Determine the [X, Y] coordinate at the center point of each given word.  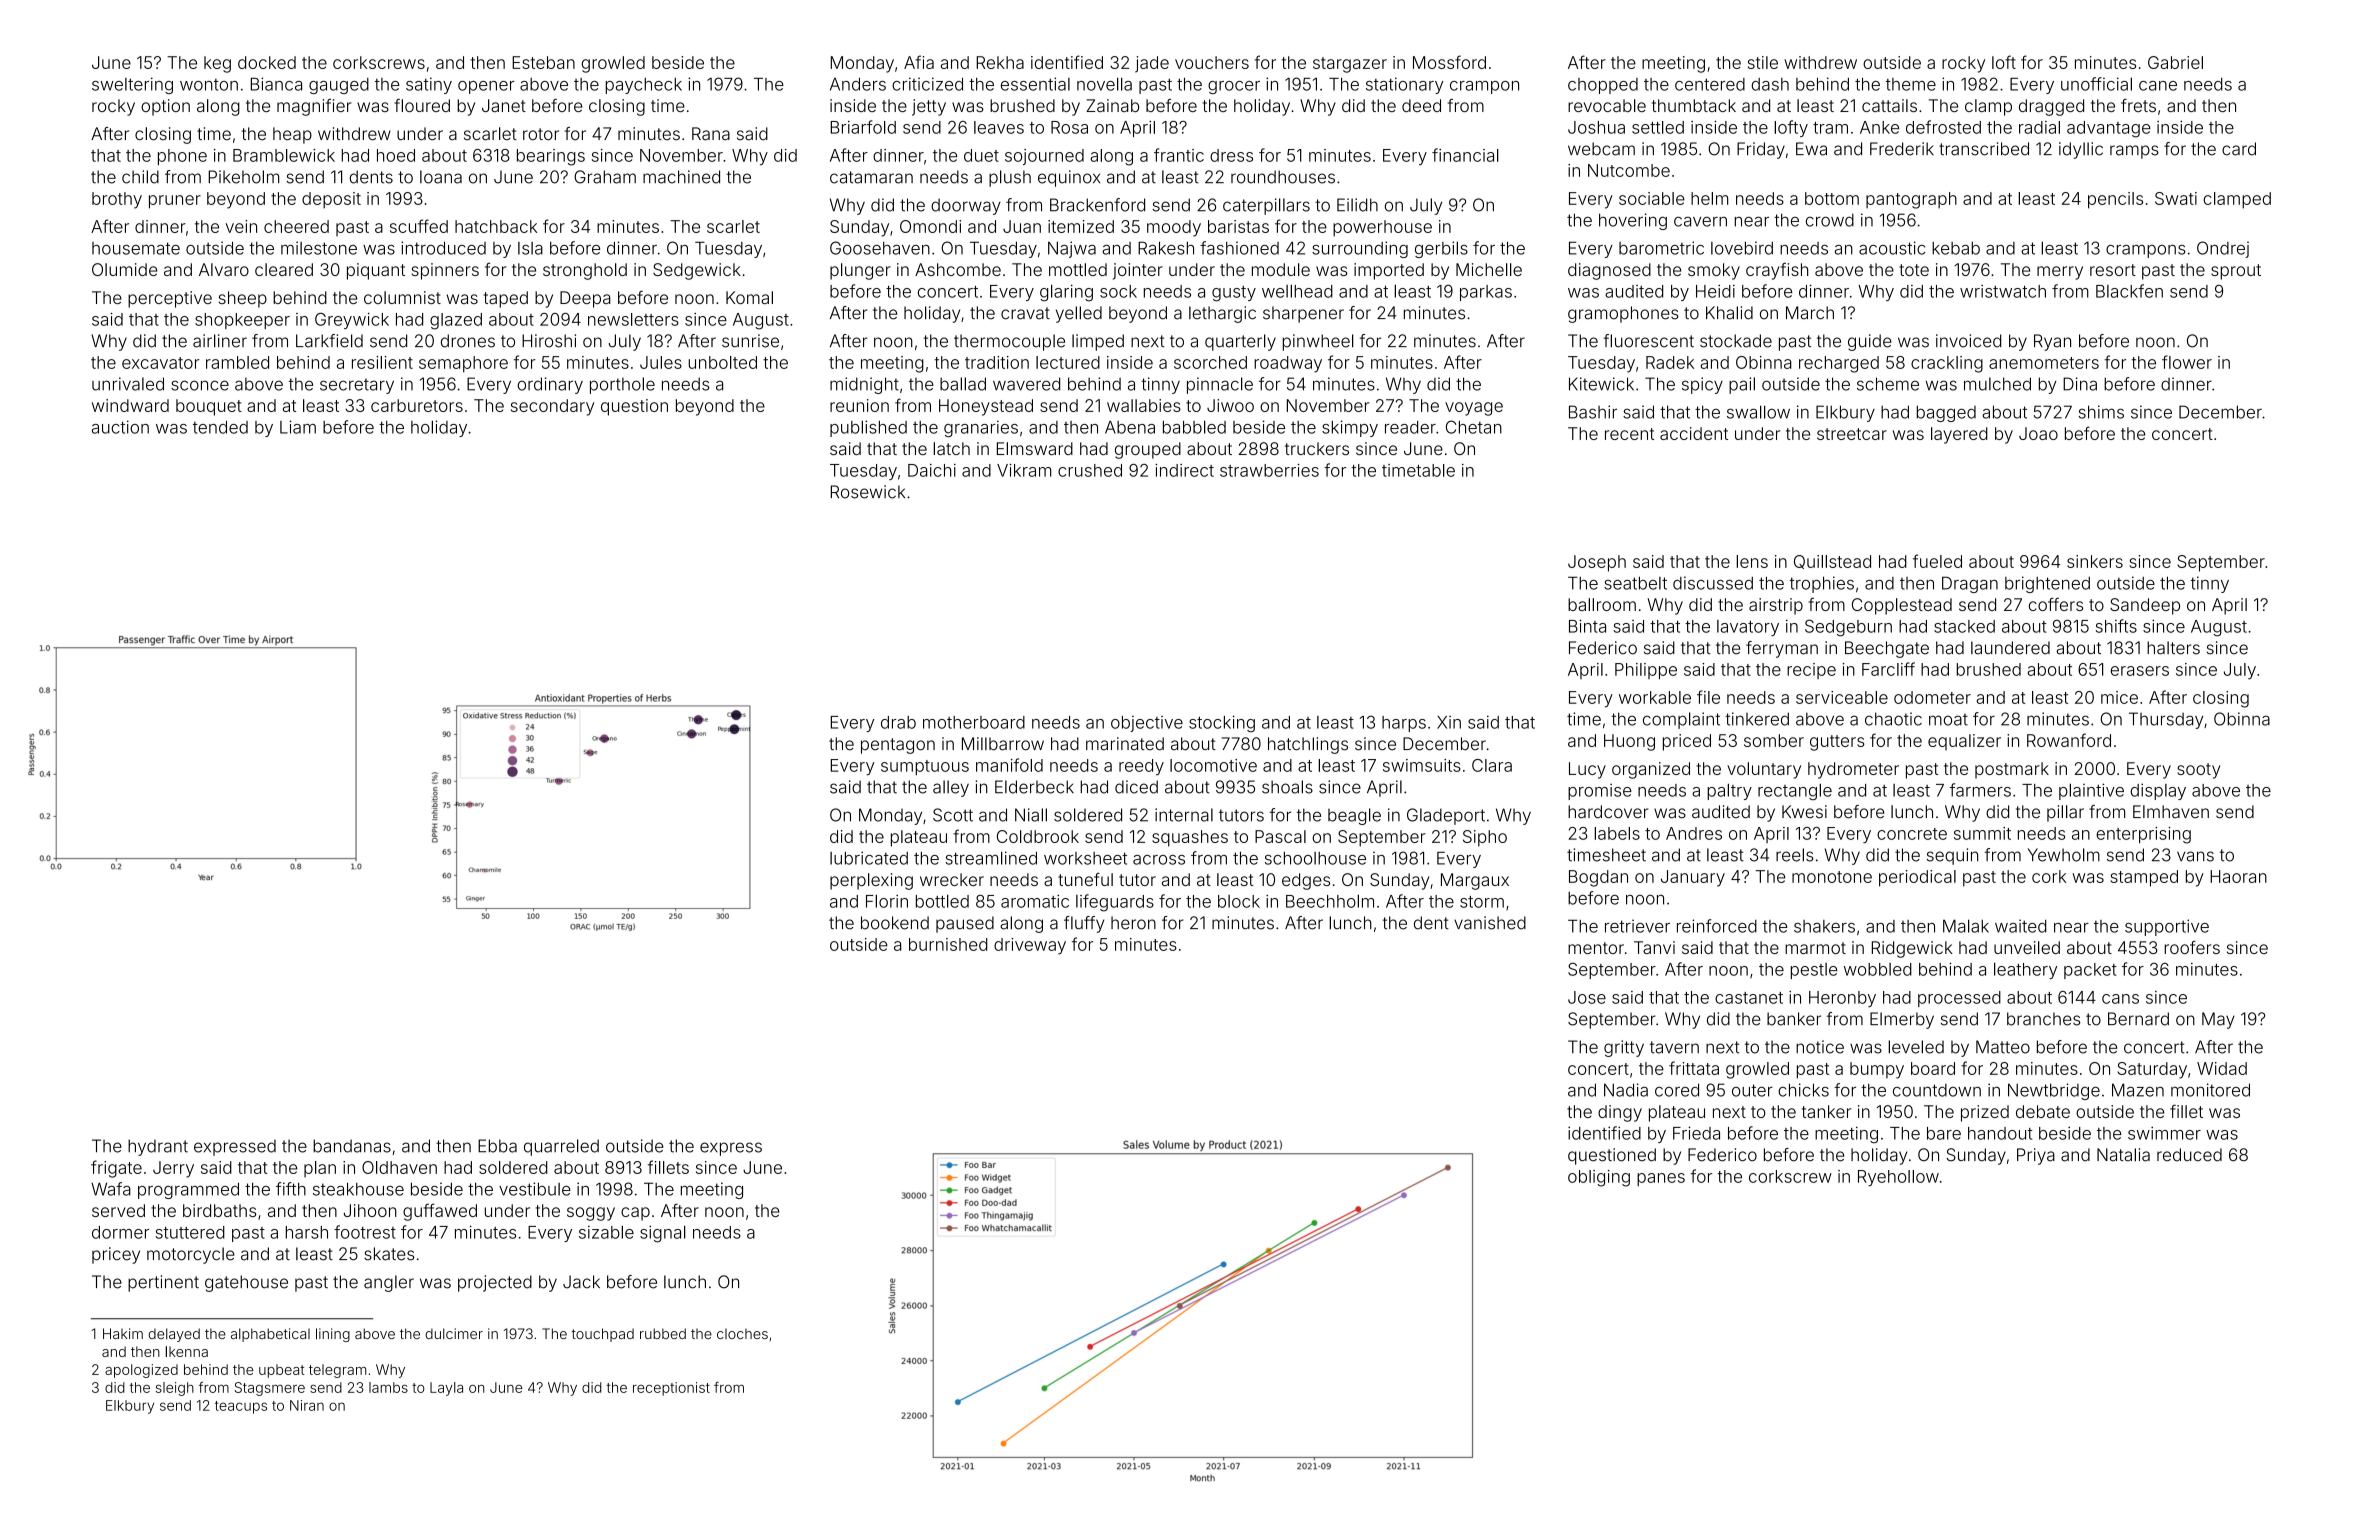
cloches [742, 1333]
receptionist [671, 1389]
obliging [1599, 1178]
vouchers [1212, 62]
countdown [1937, 1090]
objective [1147, 724]
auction [120, 427]
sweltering [132, 85]
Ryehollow [1898, 1178]
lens [1752, 561]
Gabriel [2175, 62]
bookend [895, 923]
